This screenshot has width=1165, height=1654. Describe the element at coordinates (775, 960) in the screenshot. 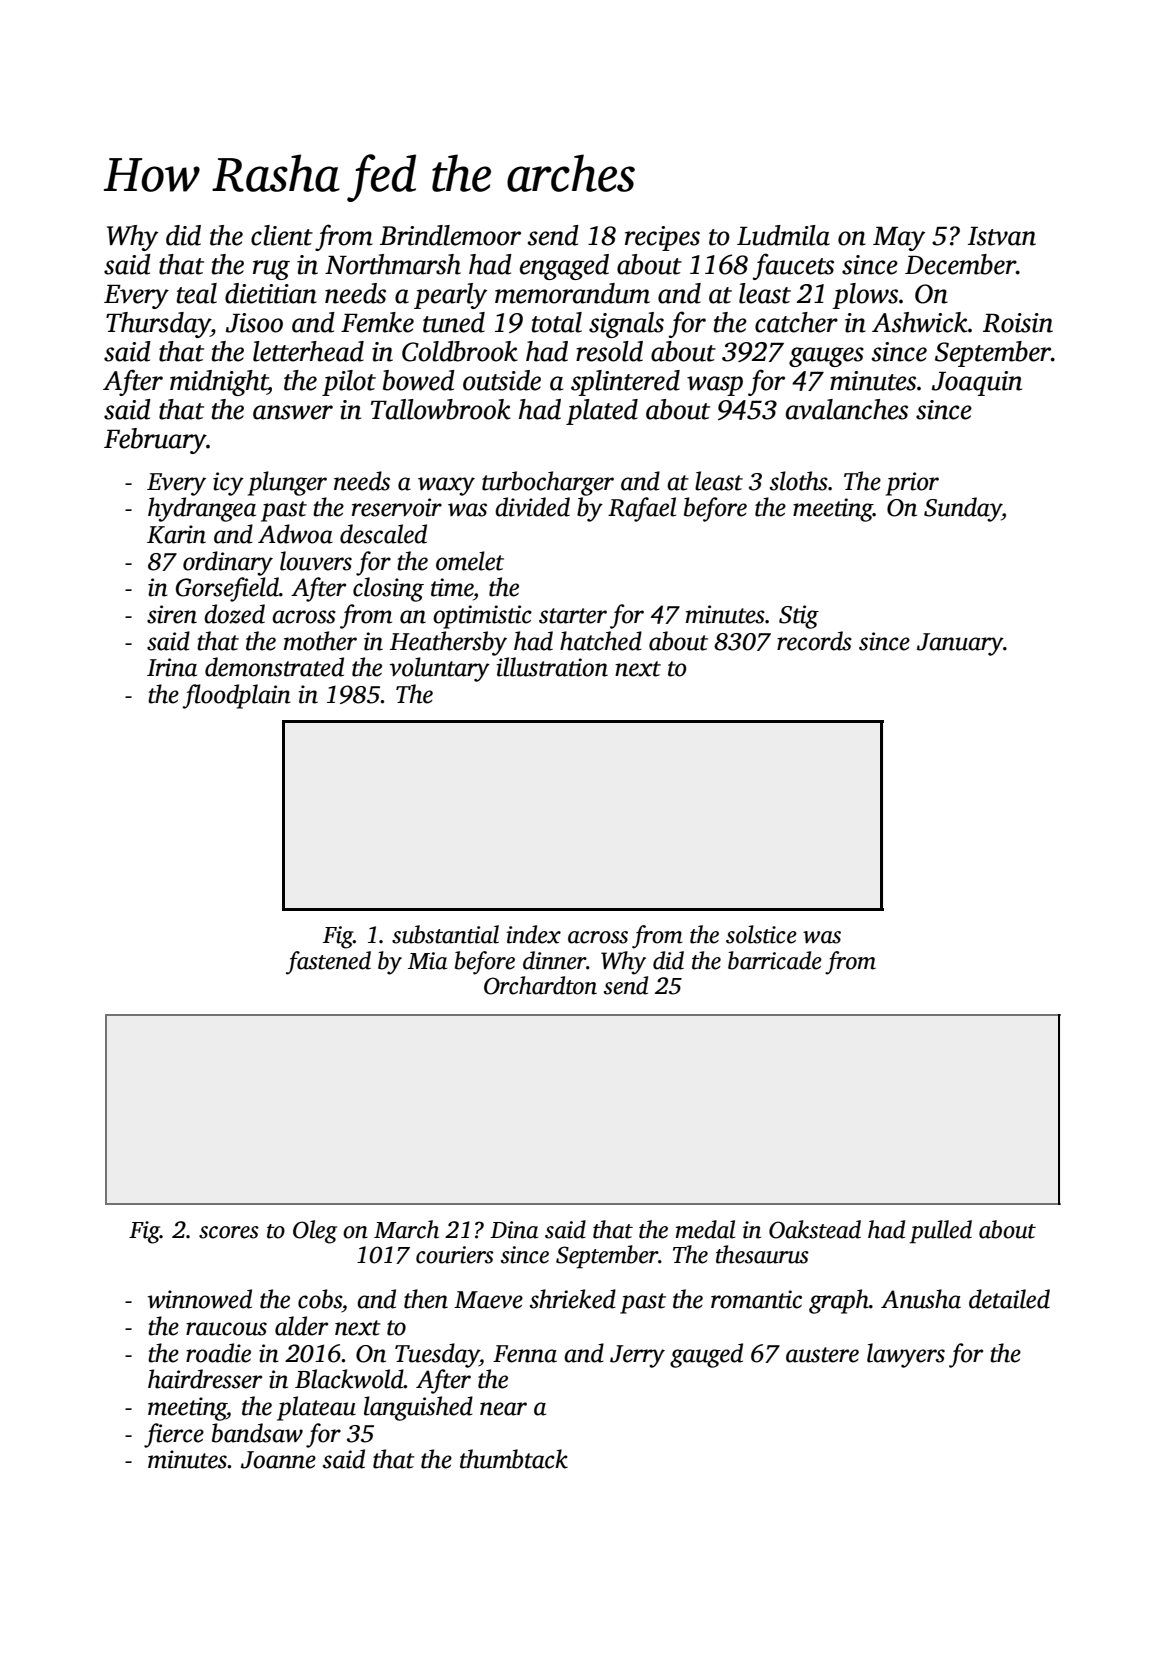

I see `barricade` at that location.
